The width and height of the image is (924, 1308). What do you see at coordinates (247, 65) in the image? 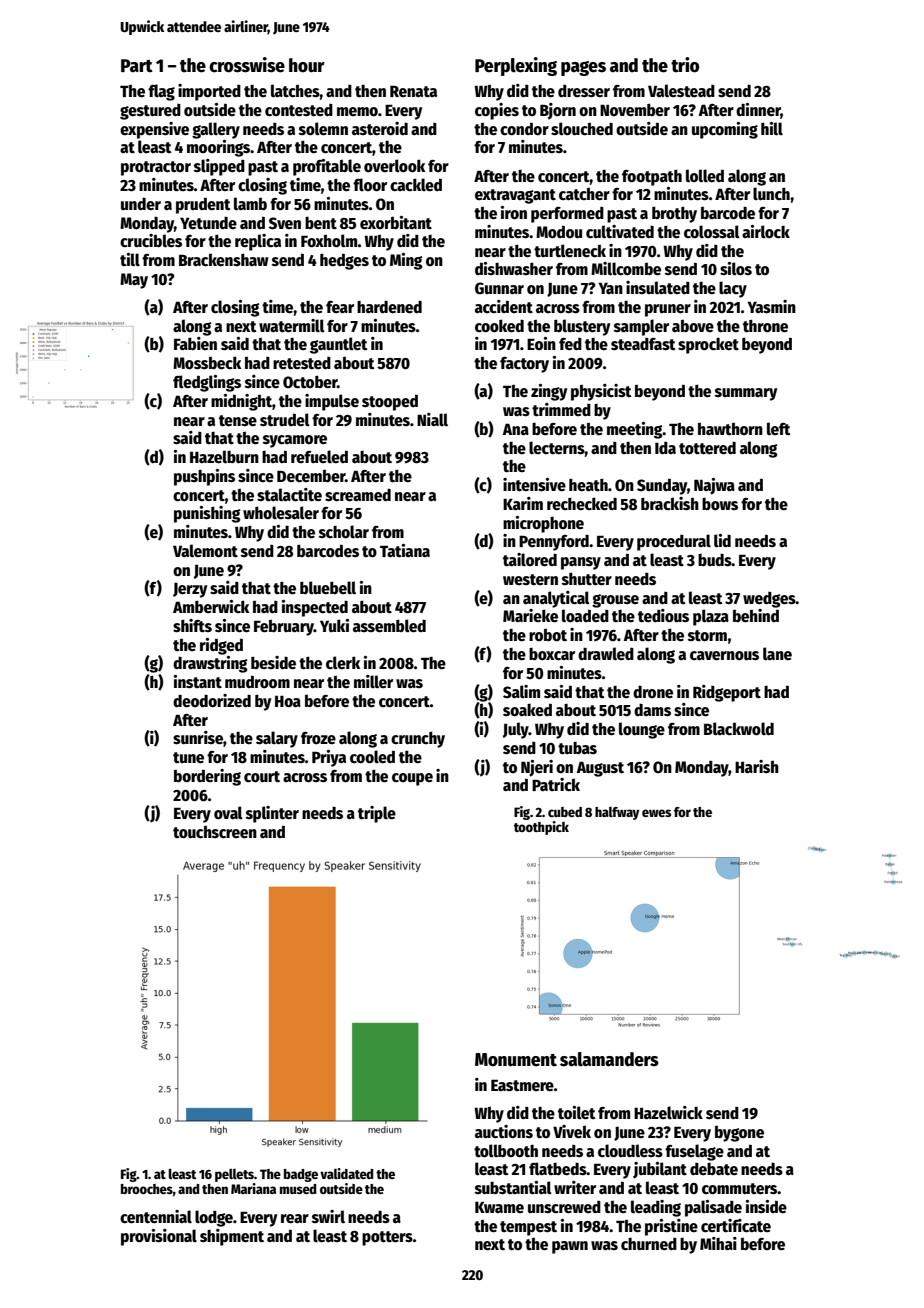
I see `crosswise` at bounding box center [247, 65].
